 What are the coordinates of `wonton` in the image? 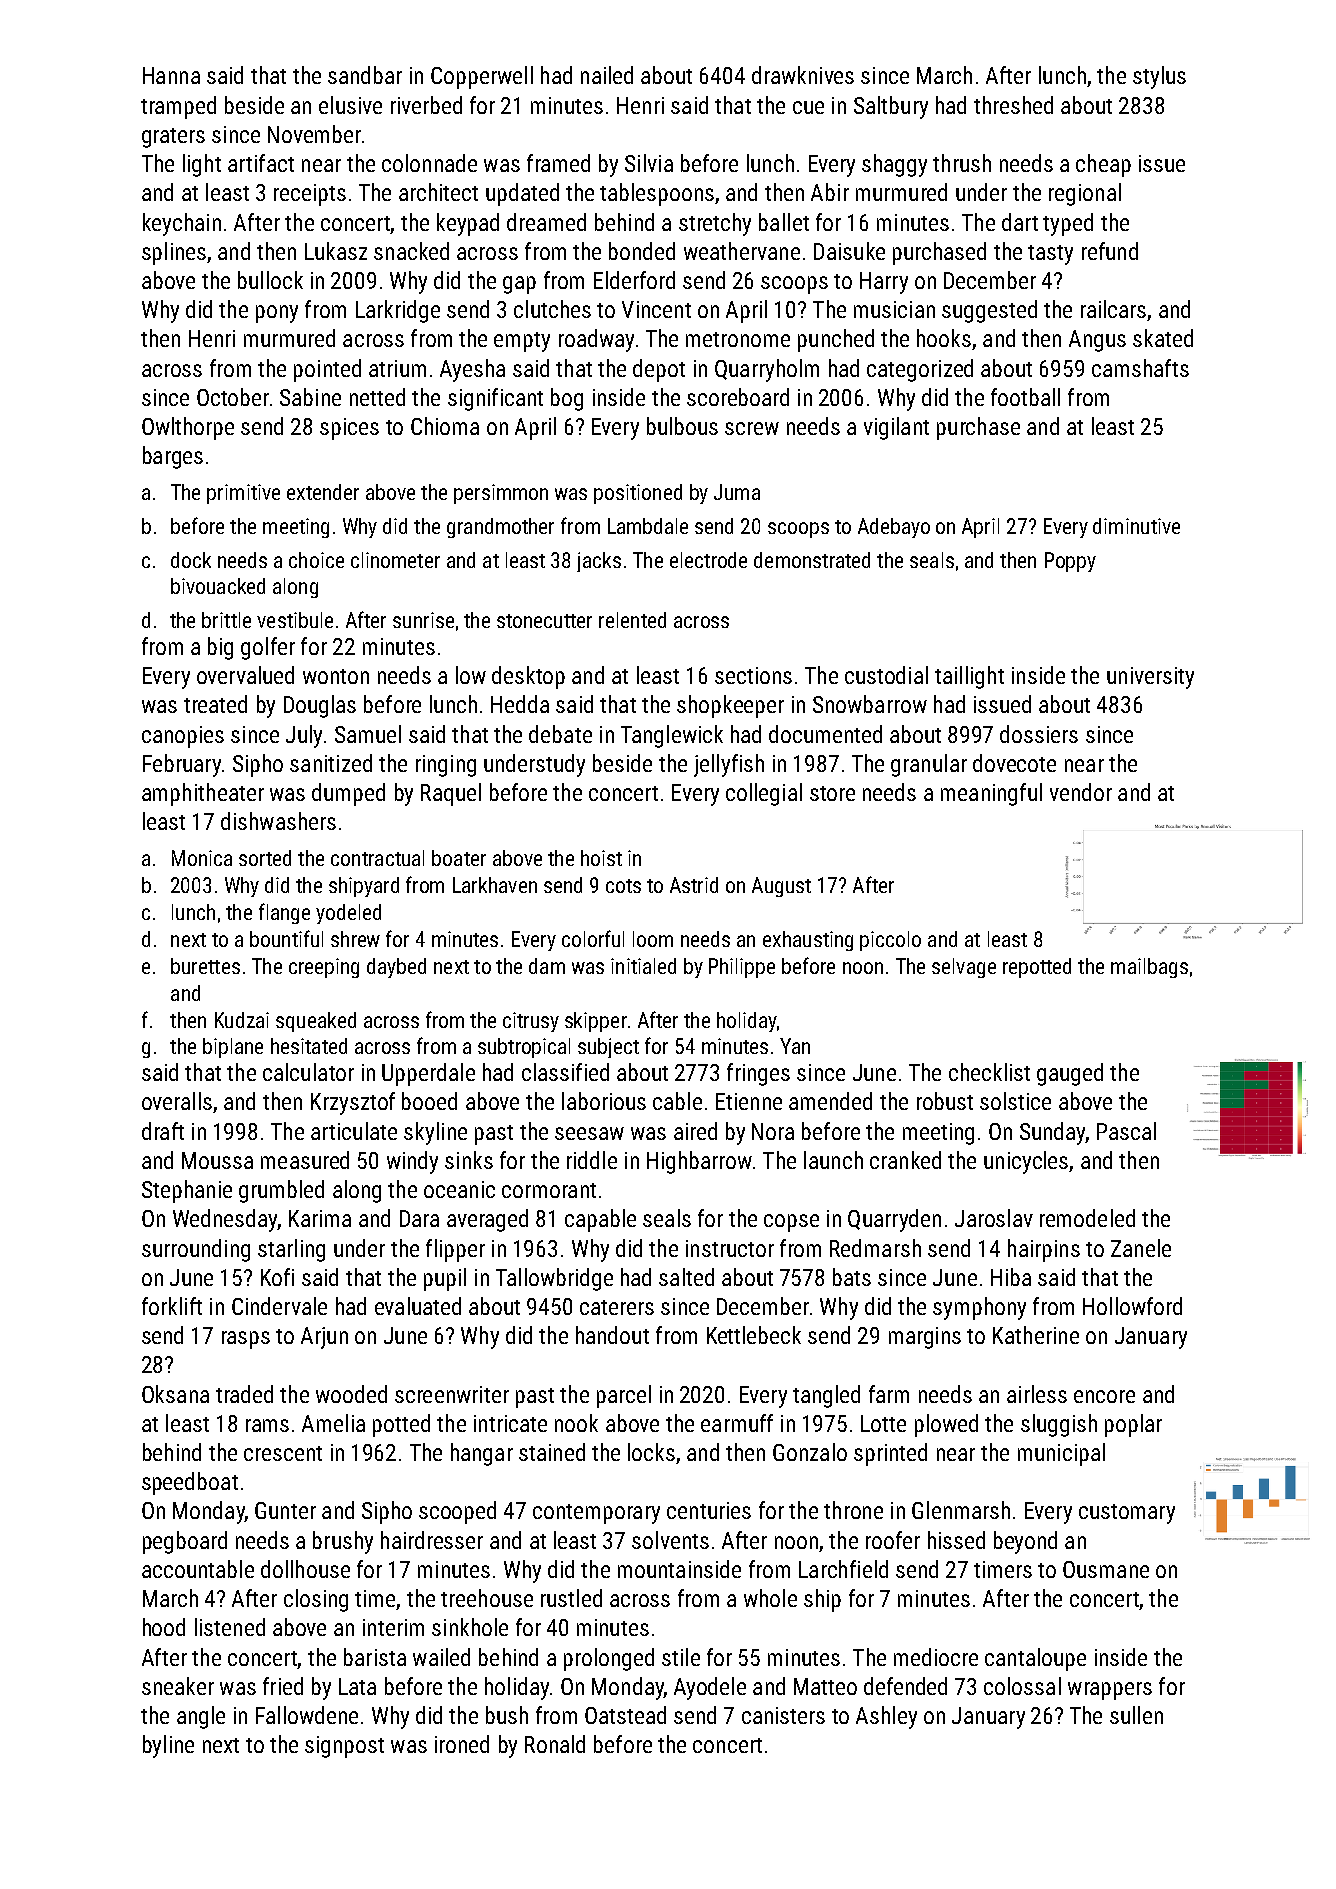 It's located at (336, 676).
